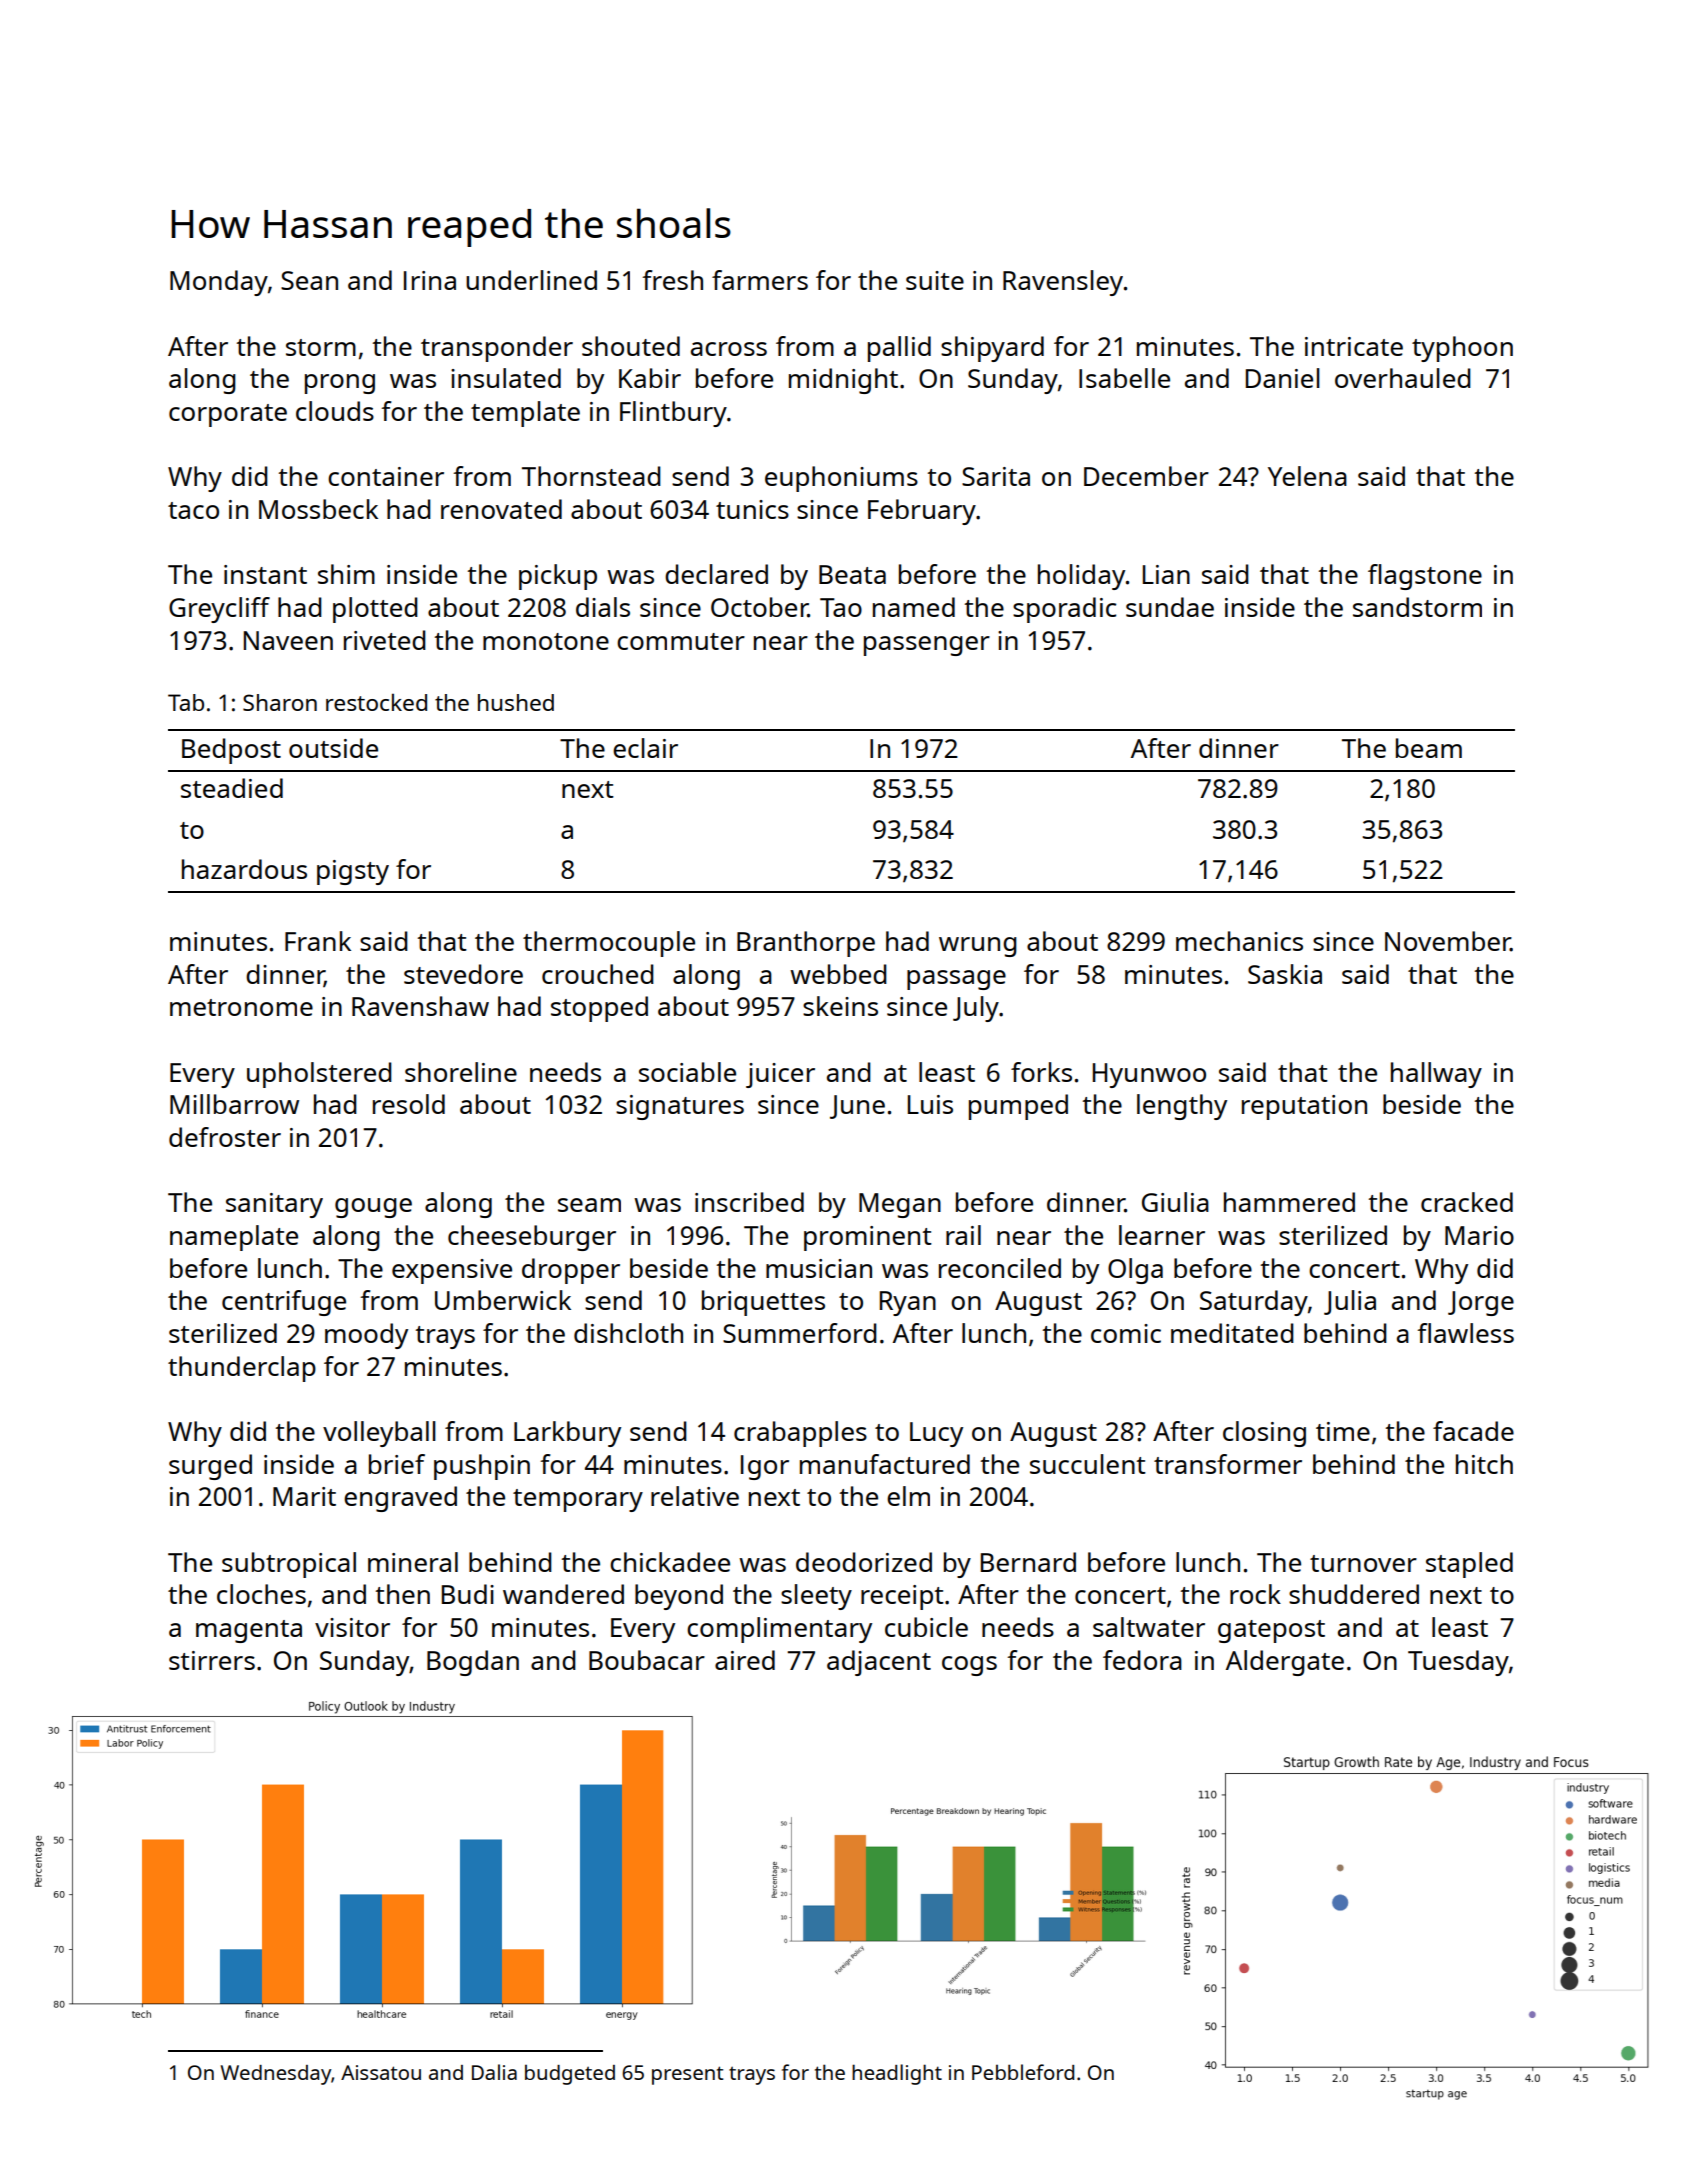  What do you see at coordinates (780, 1075) in the page?
I see `juicer` at bounding box center [780, 1075].
